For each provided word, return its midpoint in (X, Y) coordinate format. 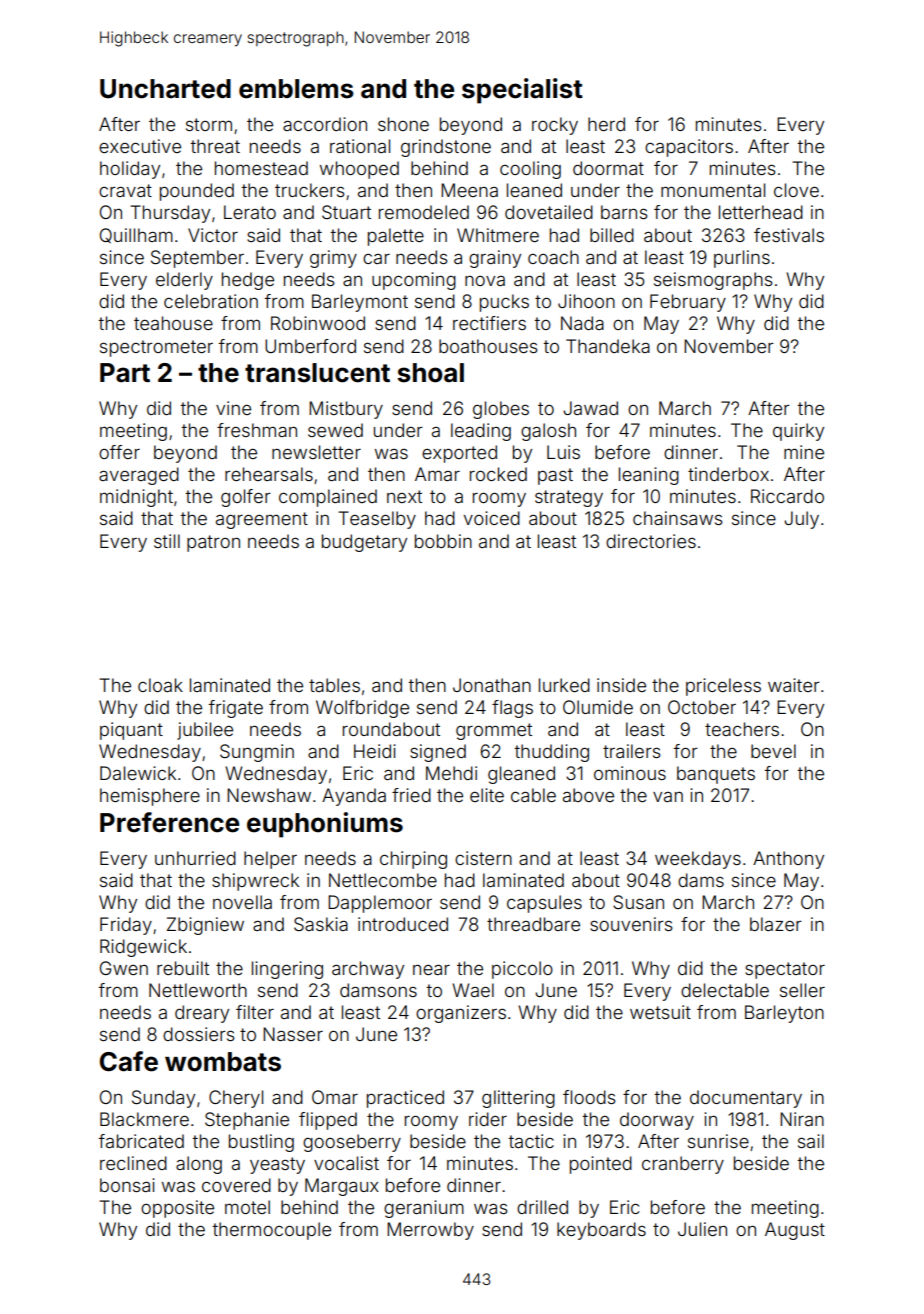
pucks (504, 303)
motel (247, 1207)
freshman (257, 430)
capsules (544, 904)
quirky (798, 432)
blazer (776, 924)
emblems (296, 89)
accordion (325, 124)
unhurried (195, 858)
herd (606, 124)
